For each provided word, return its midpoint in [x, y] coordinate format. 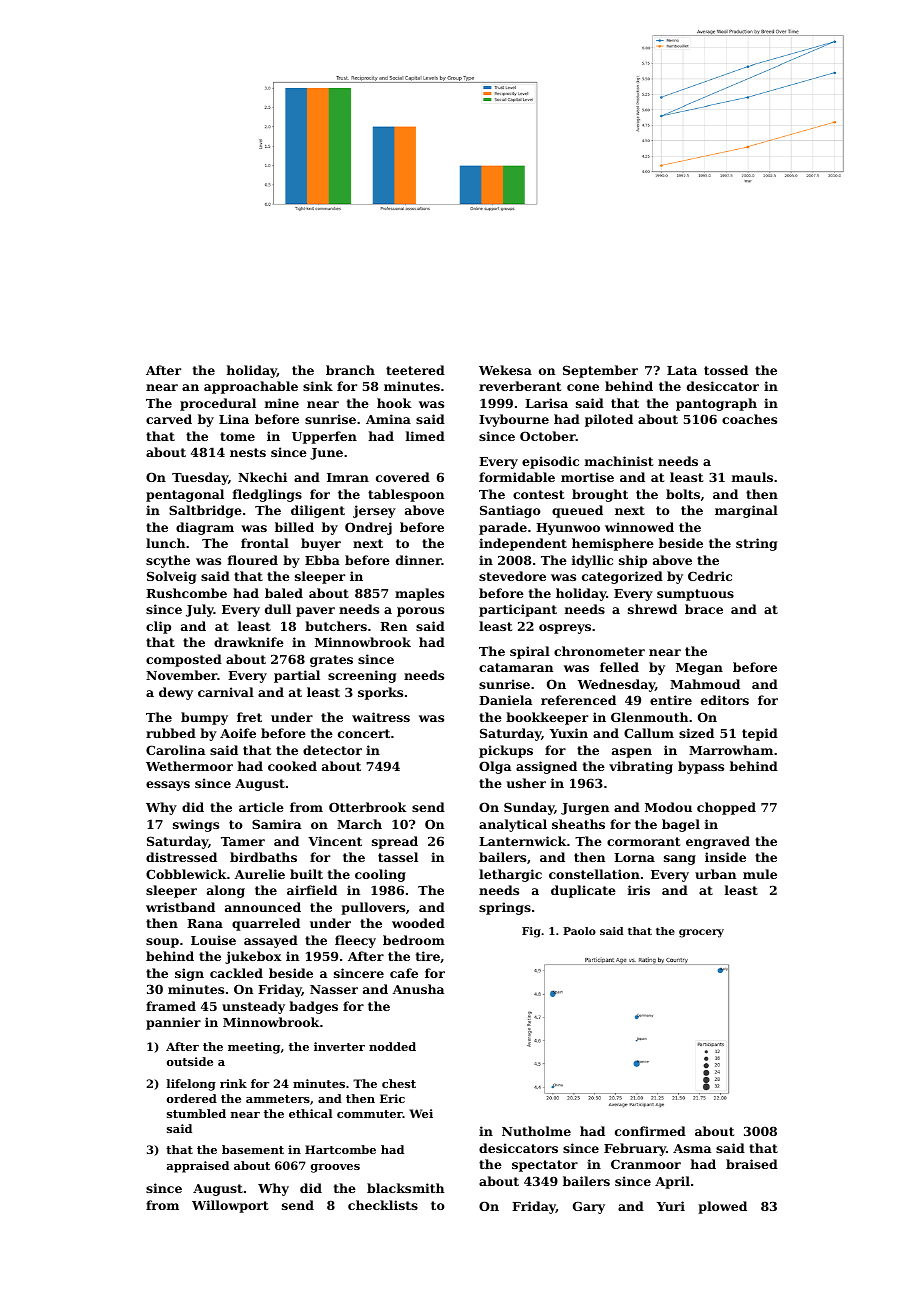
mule [760, 874]
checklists [383, 1205]
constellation [594, 874]
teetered [415, 370]
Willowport [230, 1206]
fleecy [355, 941]
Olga [495, 767]
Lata [682, 370]
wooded [418, 923]
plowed [722, 1207]
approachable [251, 387]
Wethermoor [189, 766]
